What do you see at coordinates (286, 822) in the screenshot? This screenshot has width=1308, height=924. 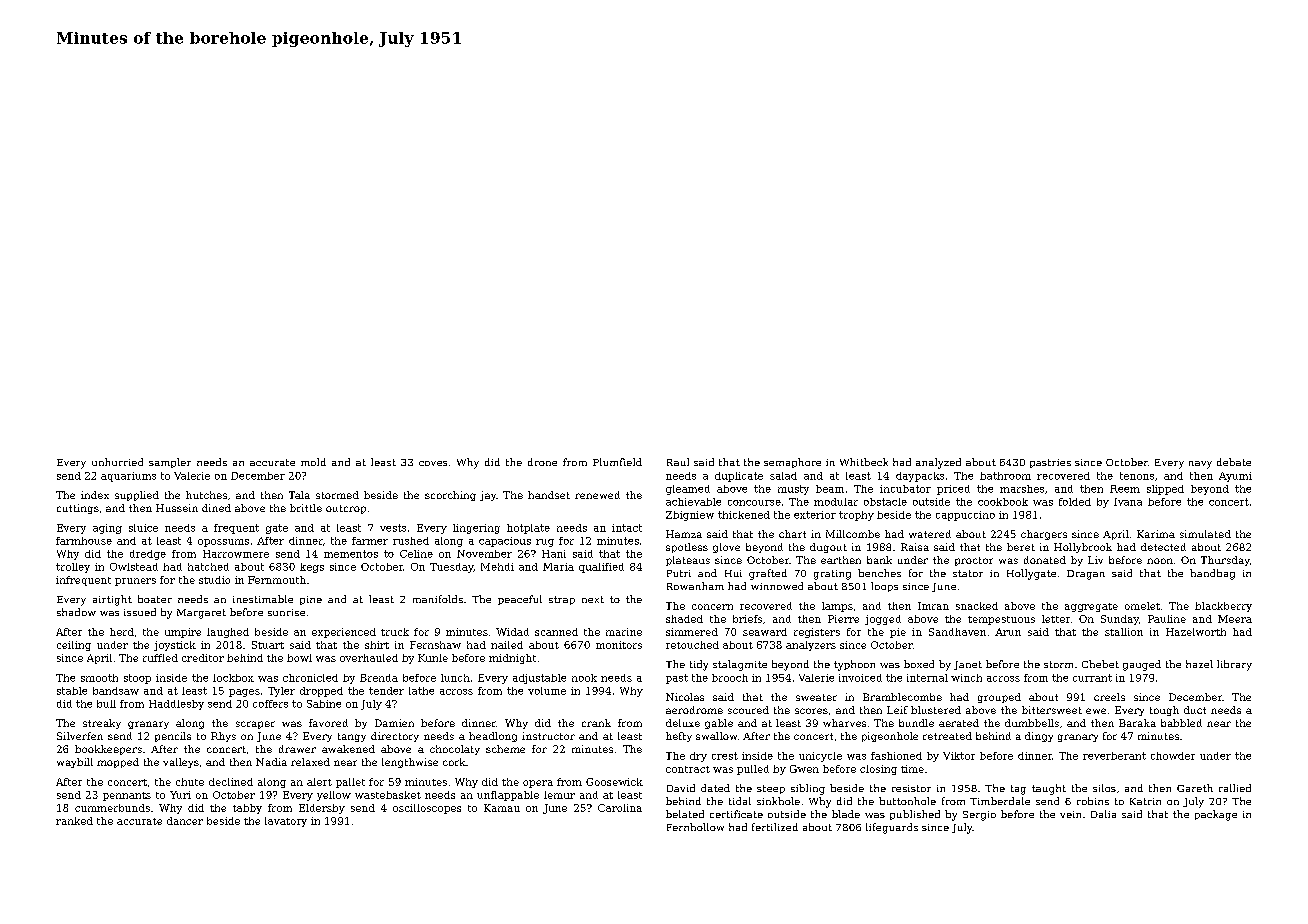 I see `lavatory` at bounding box center [286, 822].
